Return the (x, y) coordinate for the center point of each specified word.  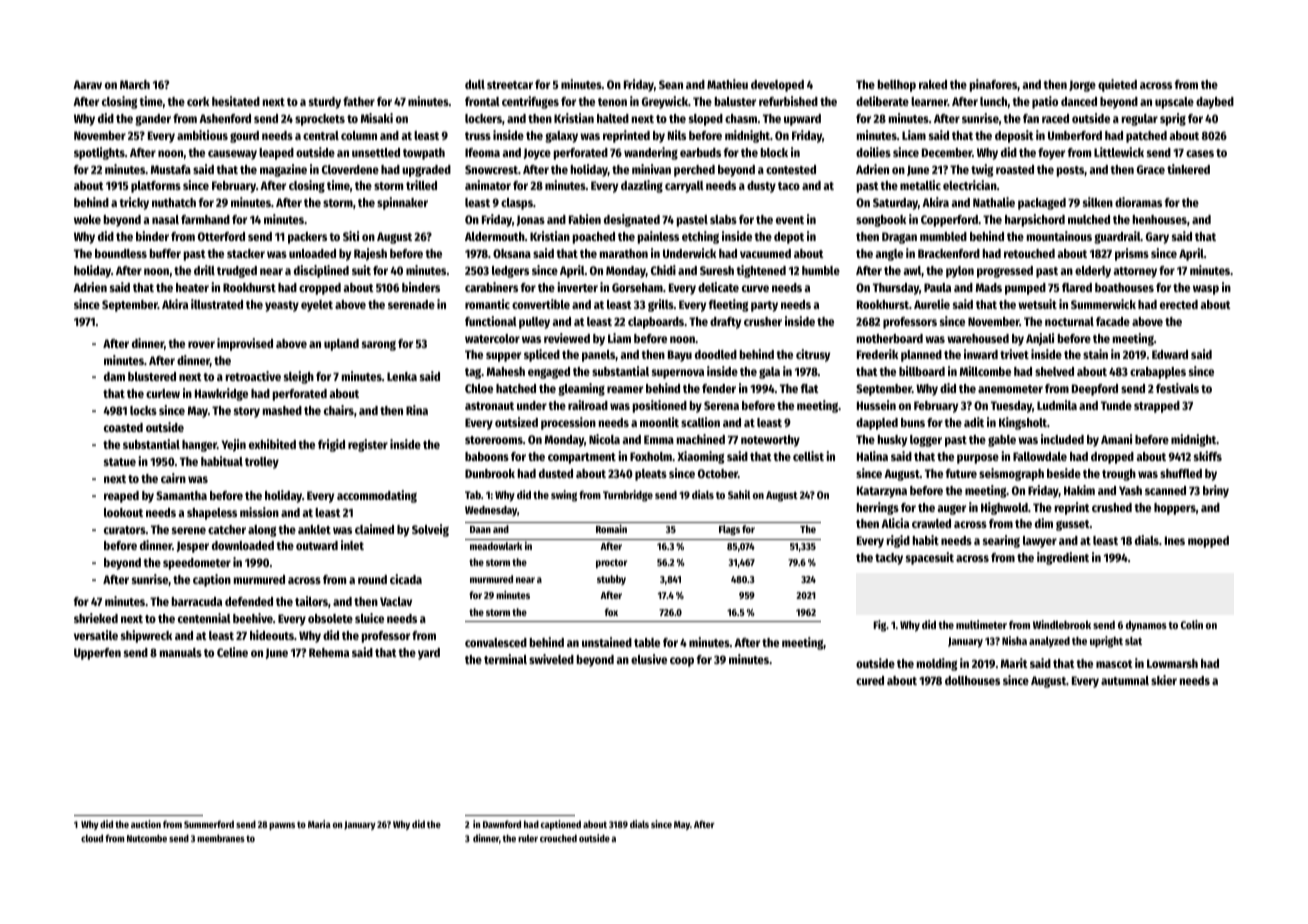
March (135, 84)
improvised (245, 344)
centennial (204, 618)
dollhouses (972, 680)
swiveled (551, 659)
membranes (221, 838)
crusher (763, 321)
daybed (1215, 103)
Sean (671, 84)
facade (1113, 321)
